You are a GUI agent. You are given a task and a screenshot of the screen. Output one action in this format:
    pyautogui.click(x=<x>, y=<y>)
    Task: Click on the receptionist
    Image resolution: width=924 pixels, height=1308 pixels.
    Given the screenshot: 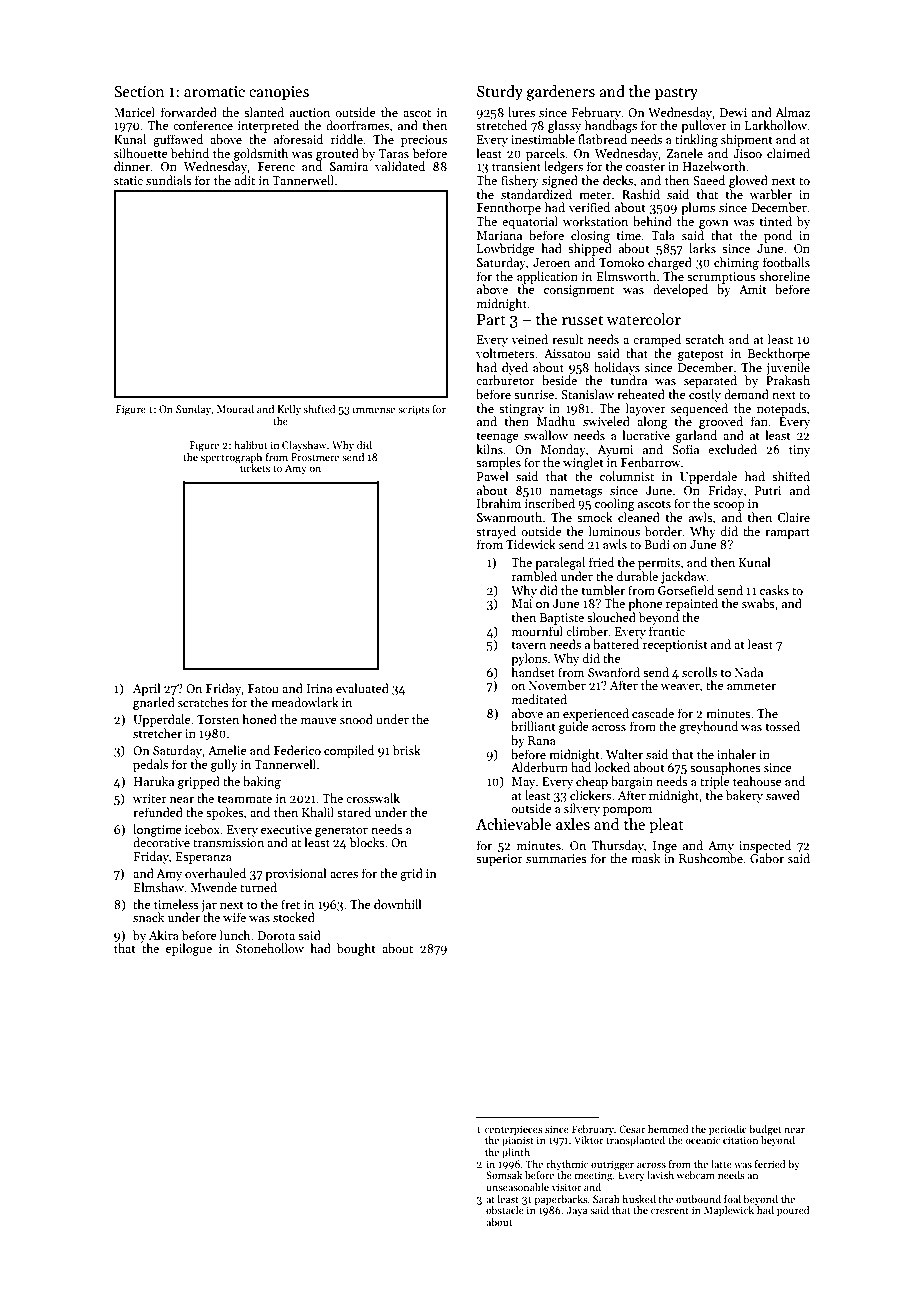 What is the action you would take?
    pyautogui.click(x=675, y=646)
